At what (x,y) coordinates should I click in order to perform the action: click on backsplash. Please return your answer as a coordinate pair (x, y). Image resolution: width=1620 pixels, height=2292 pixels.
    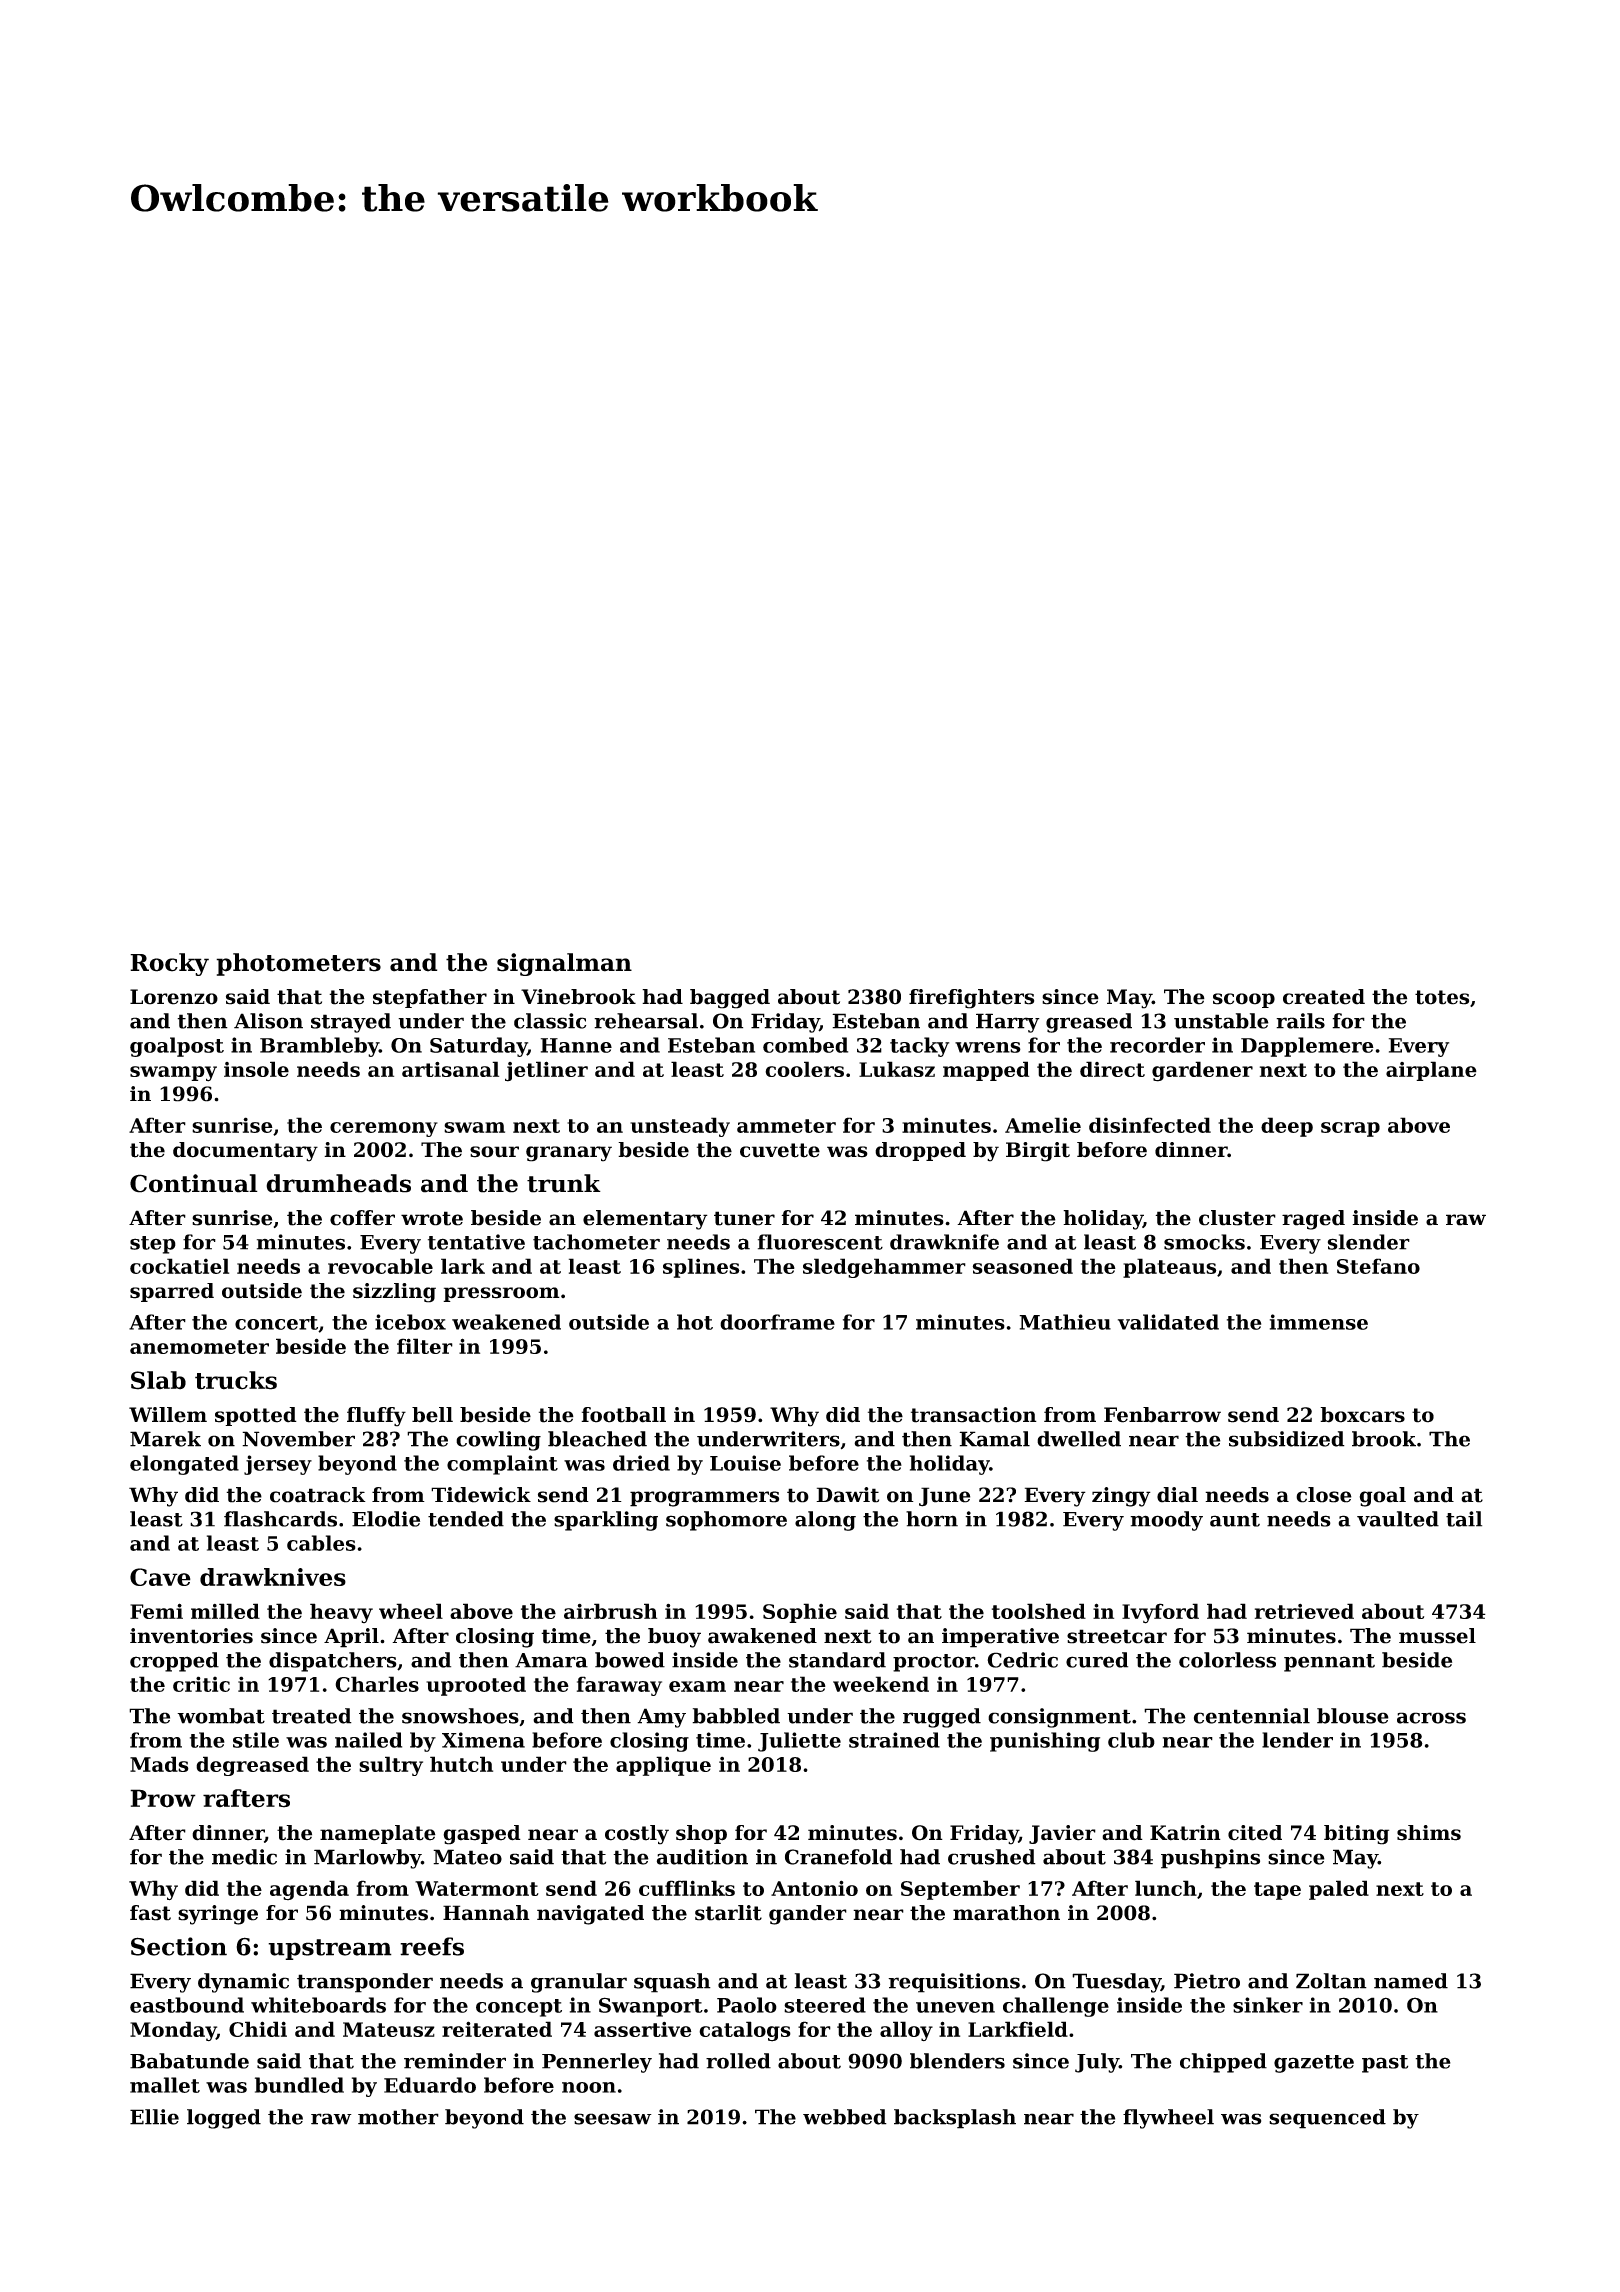
    Looking at the image, I should click on (955, 2119).
